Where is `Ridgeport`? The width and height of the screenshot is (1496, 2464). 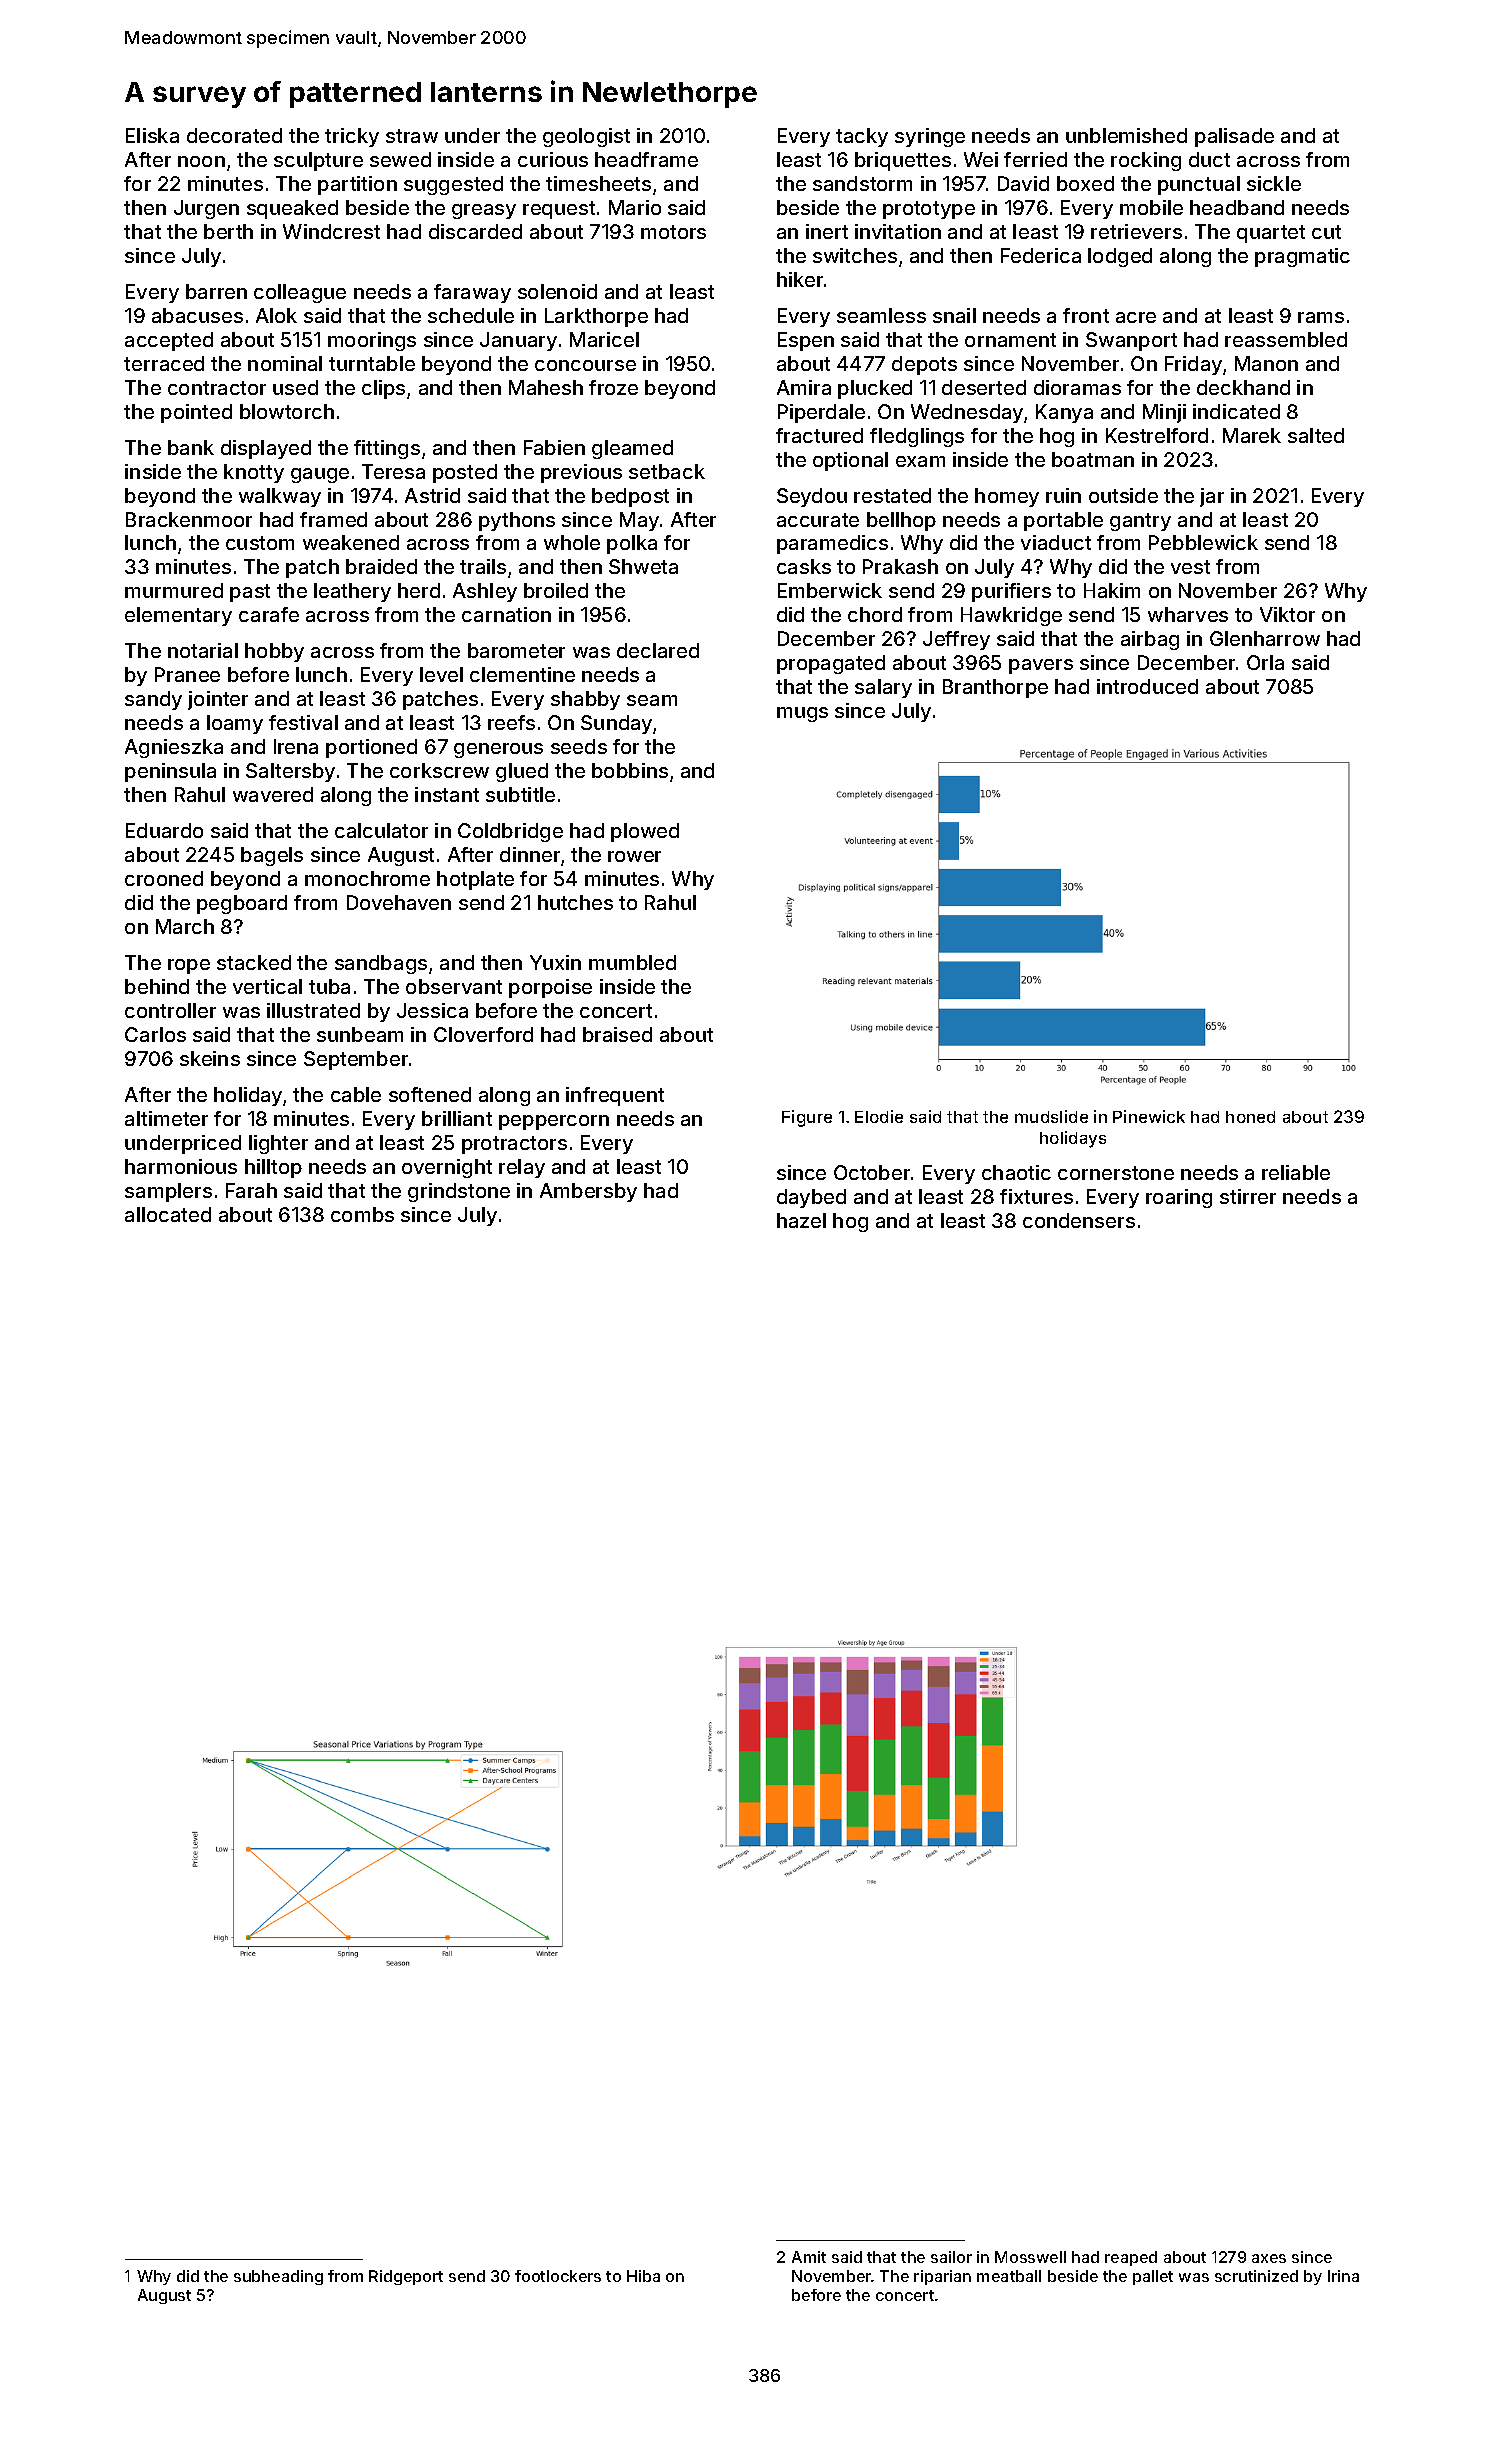
Ridgeport is located at coordinates (406, 2277).
